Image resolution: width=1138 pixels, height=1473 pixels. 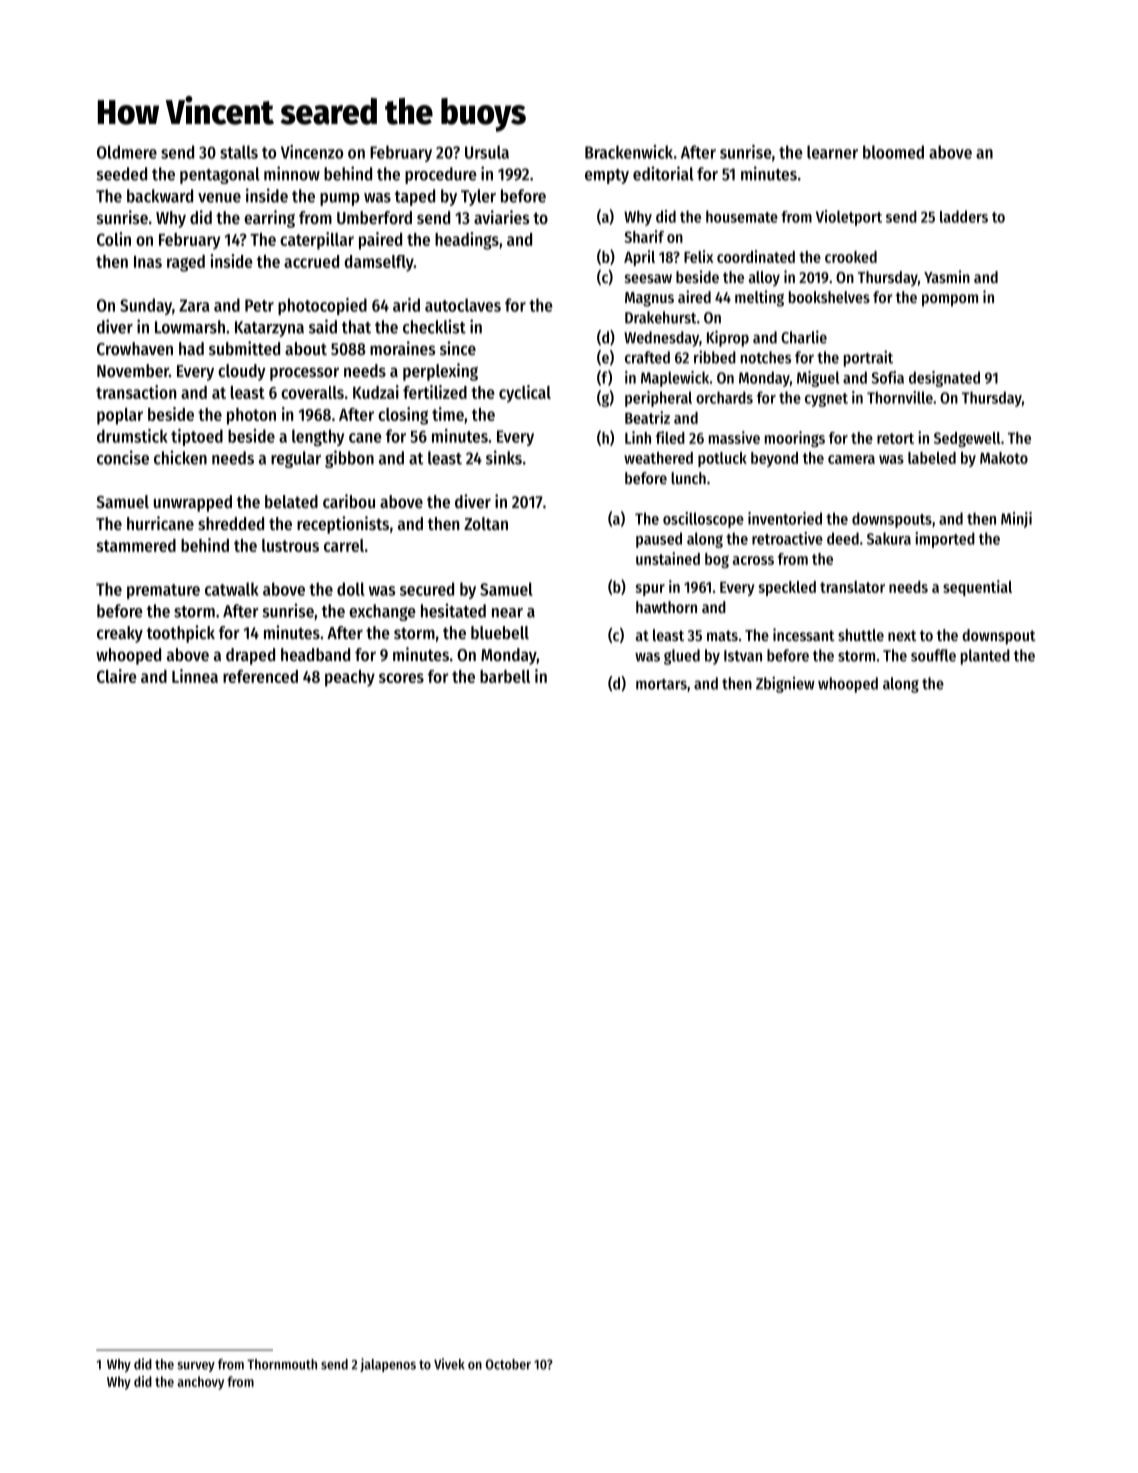 I want to click on Oldmere, so click(x=127, y=152).
